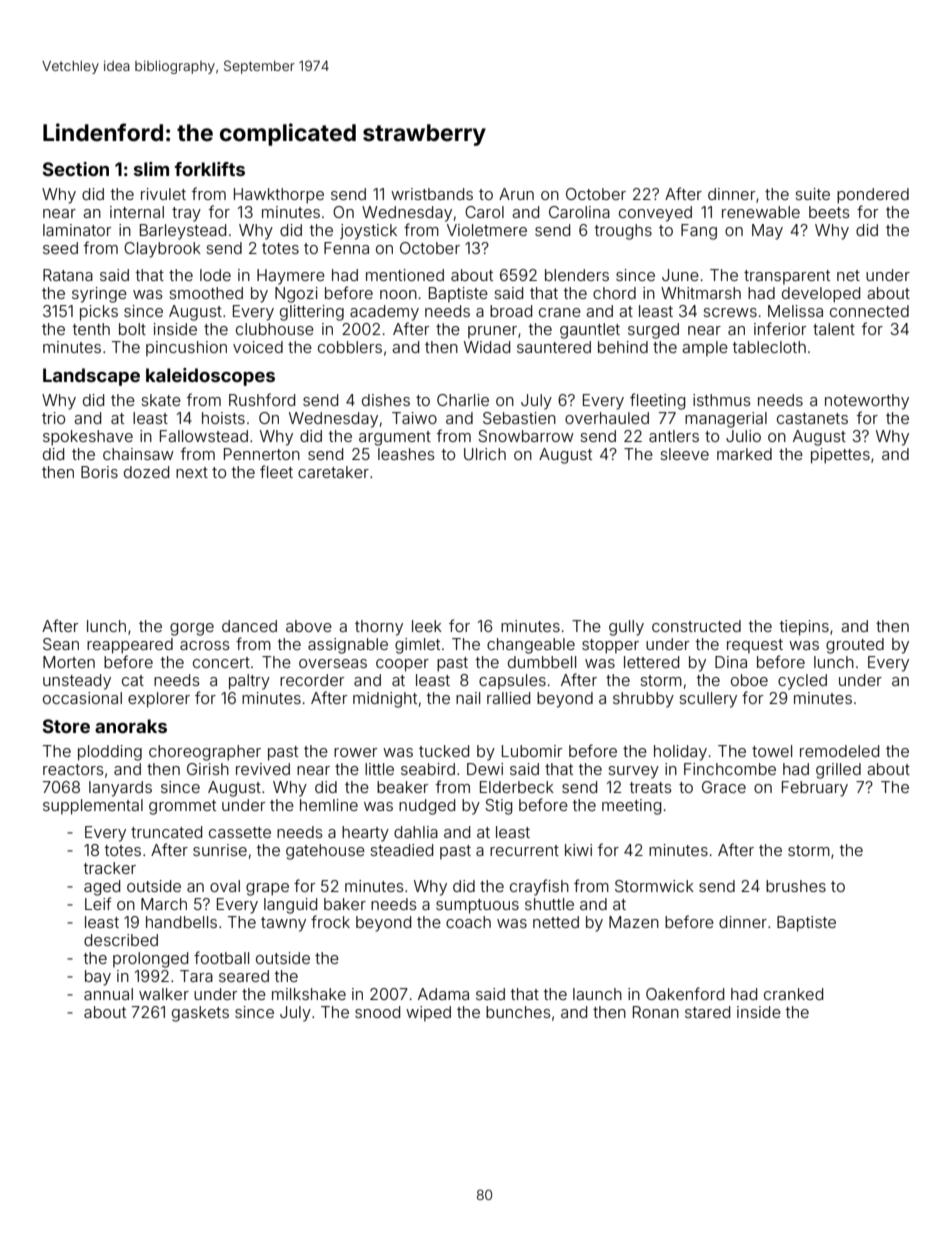 Image resolution: width=952 pixels, height=1233 pixels. Describe the element at coordinates (508, 698) in the document. I see `rallied` at that location.
